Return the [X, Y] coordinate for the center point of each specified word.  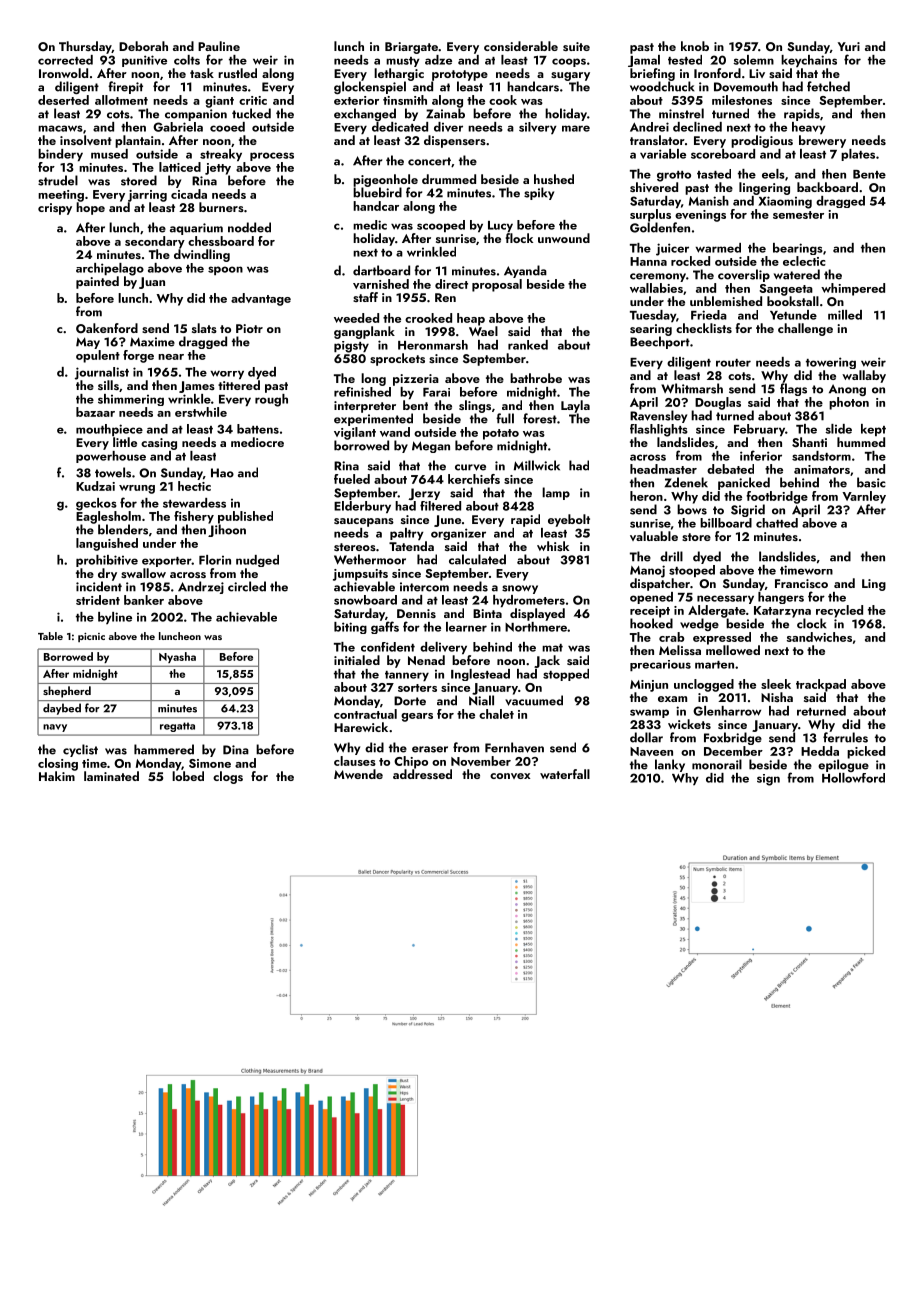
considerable [521, 46]
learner [466, 627]
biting [350, 628]
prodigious [762, 141]
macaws [60, 128]
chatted [777, 523]
